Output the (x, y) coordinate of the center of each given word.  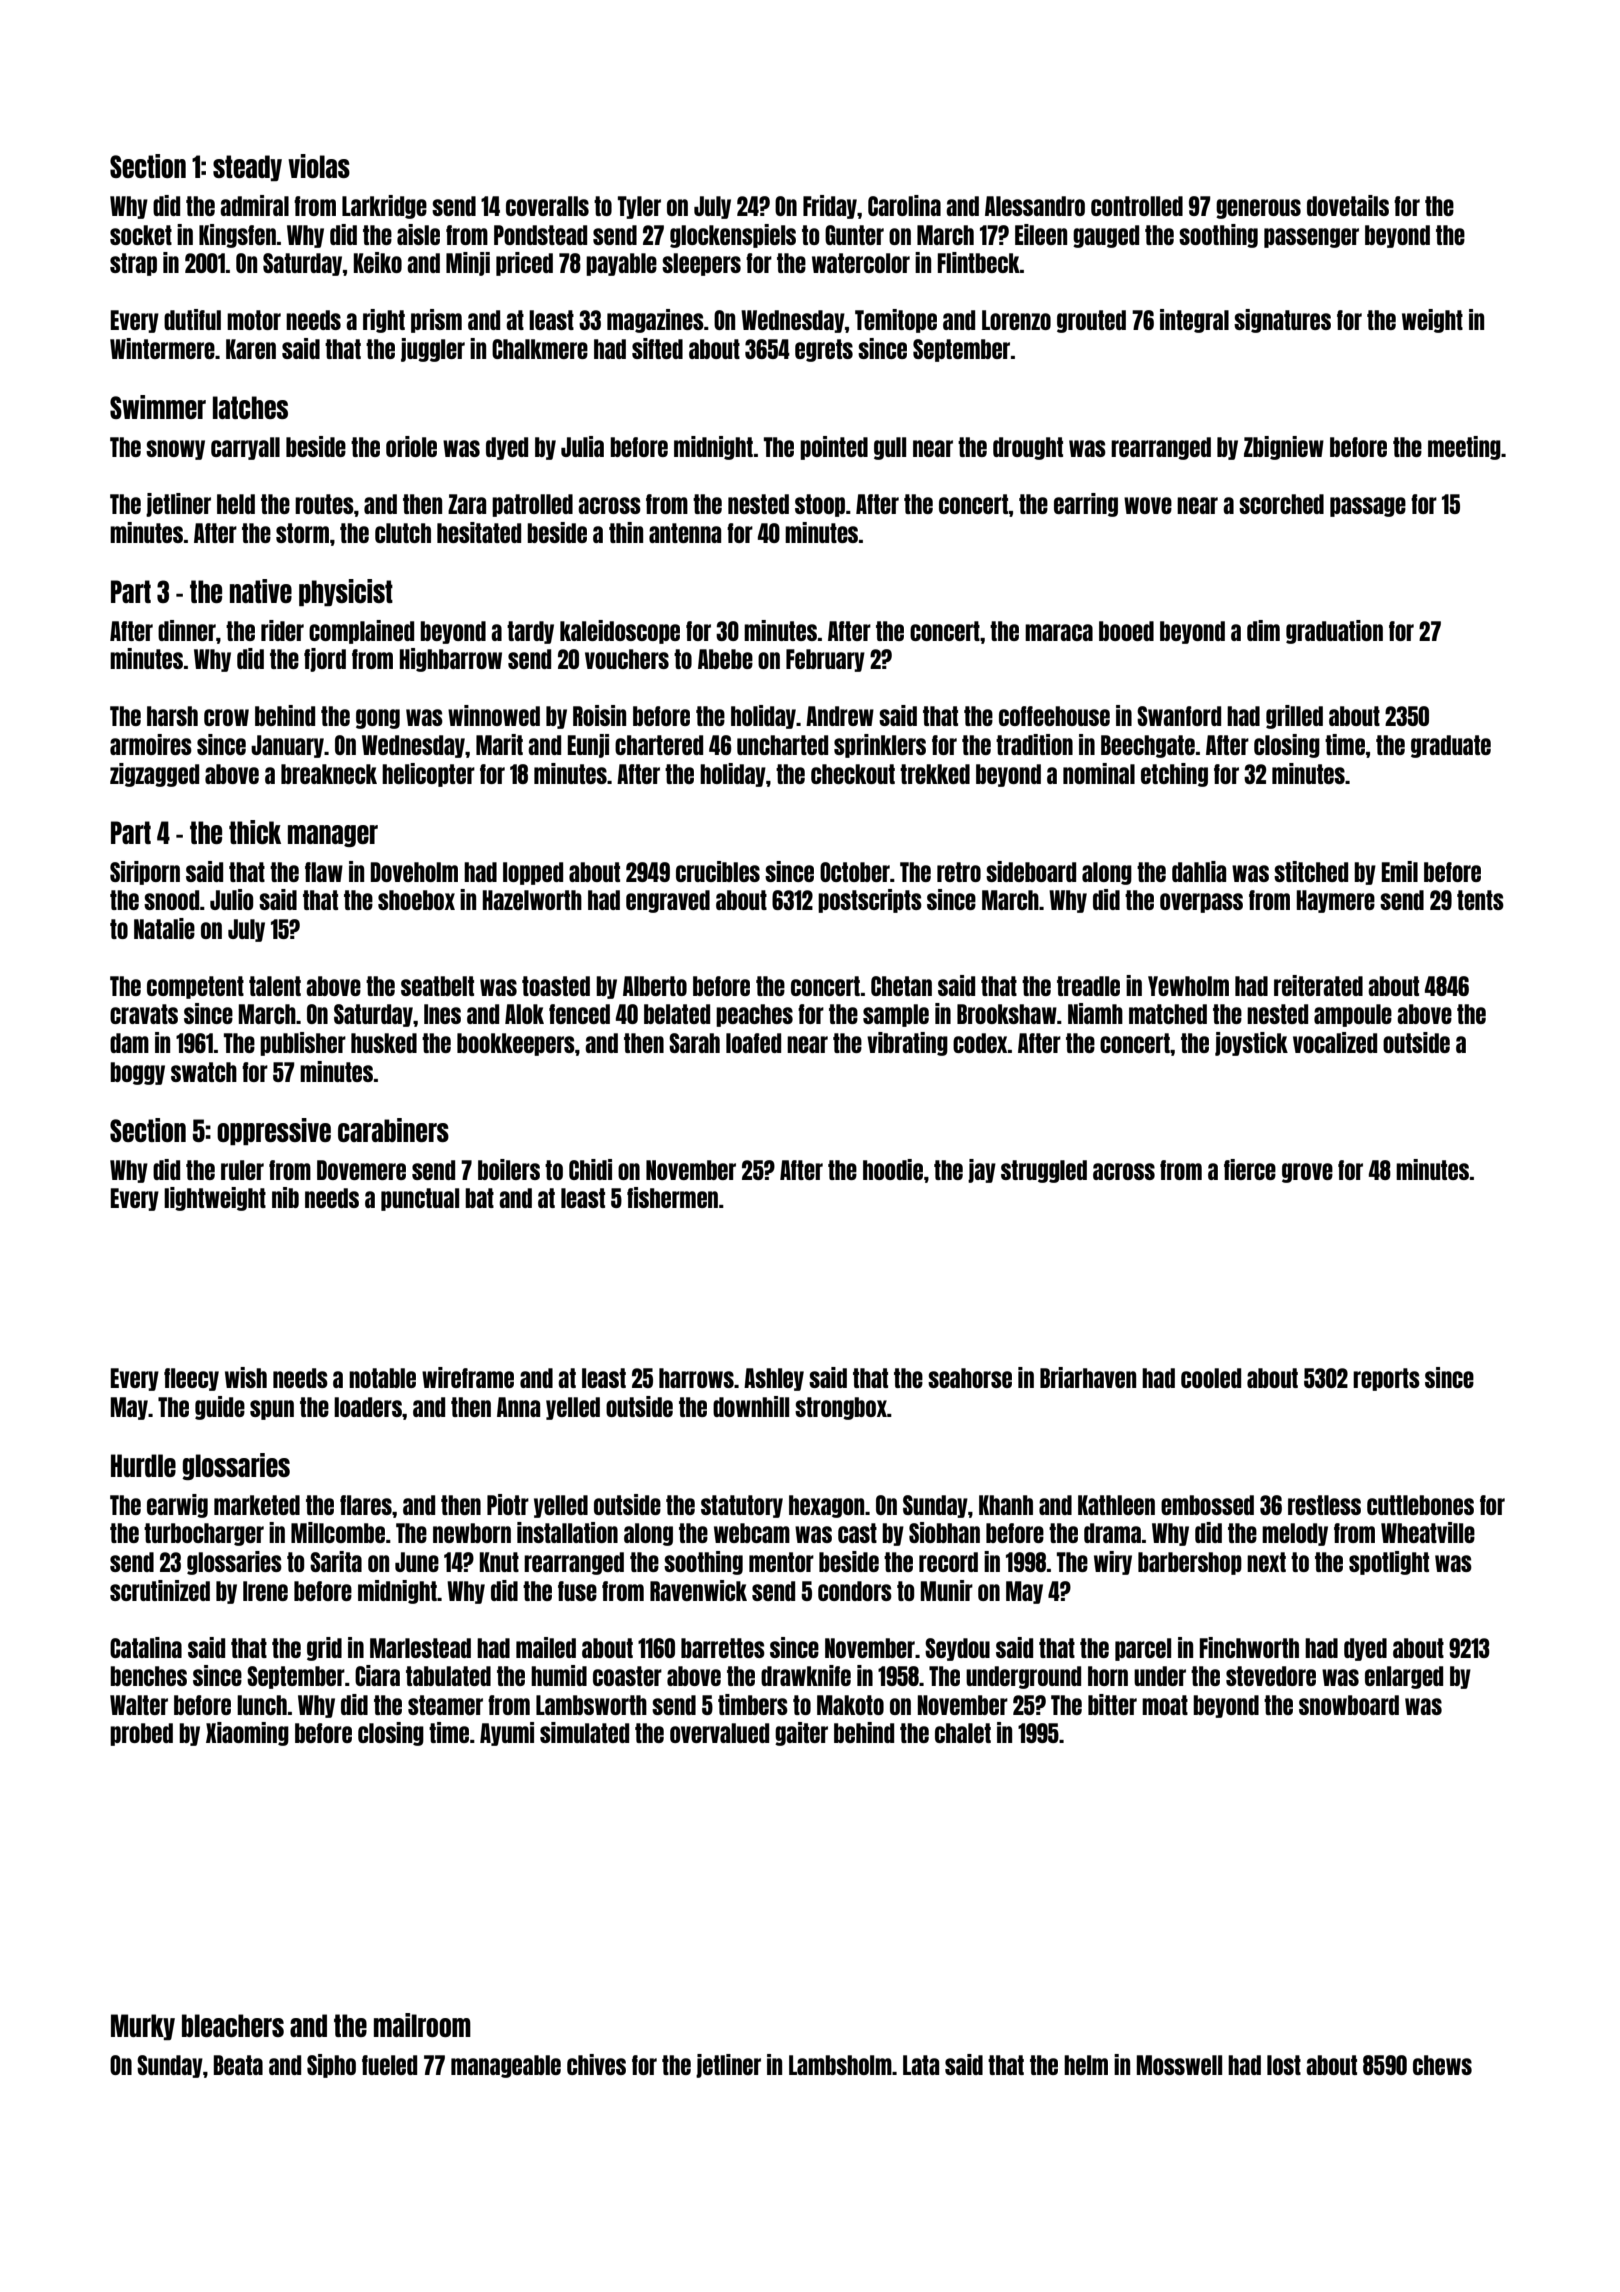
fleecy (191, 1379)
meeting (1464, 448)
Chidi (590, 1169)
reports (1386, 1379)
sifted (657, 348)
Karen (251, 349)
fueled (389, 2065)
